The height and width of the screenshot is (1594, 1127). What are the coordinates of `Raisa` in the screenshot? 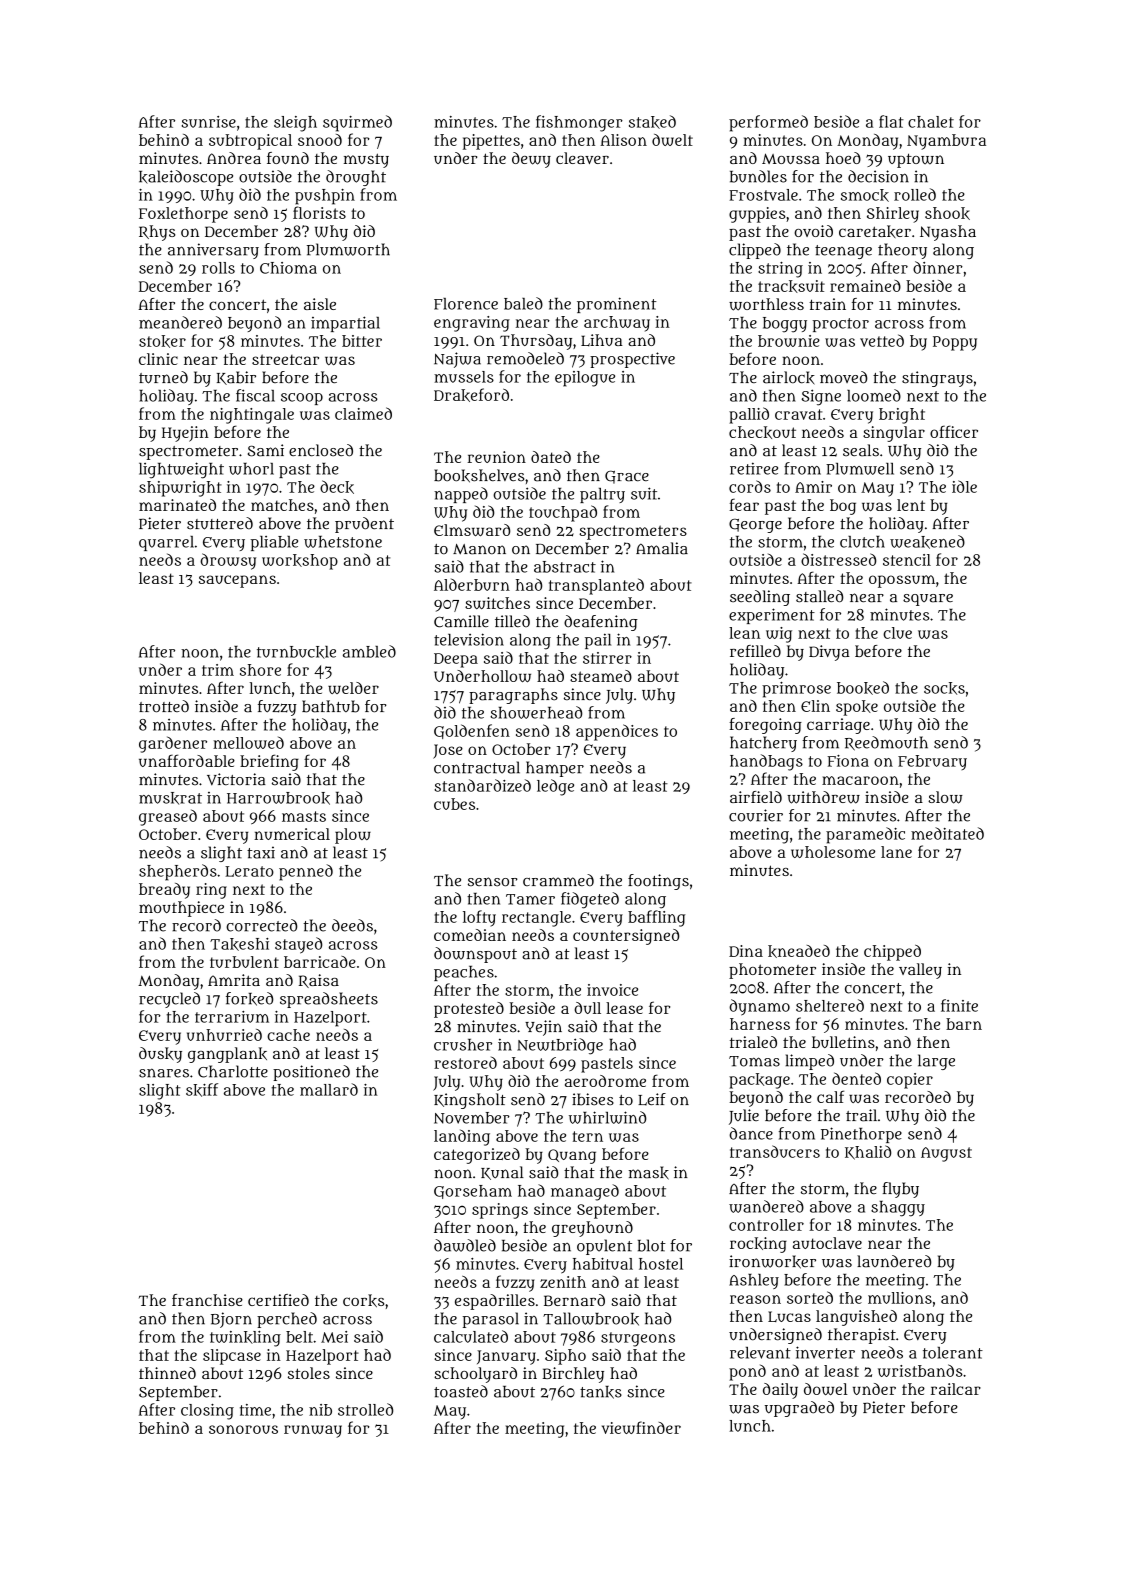 It's located at (319, 981).
